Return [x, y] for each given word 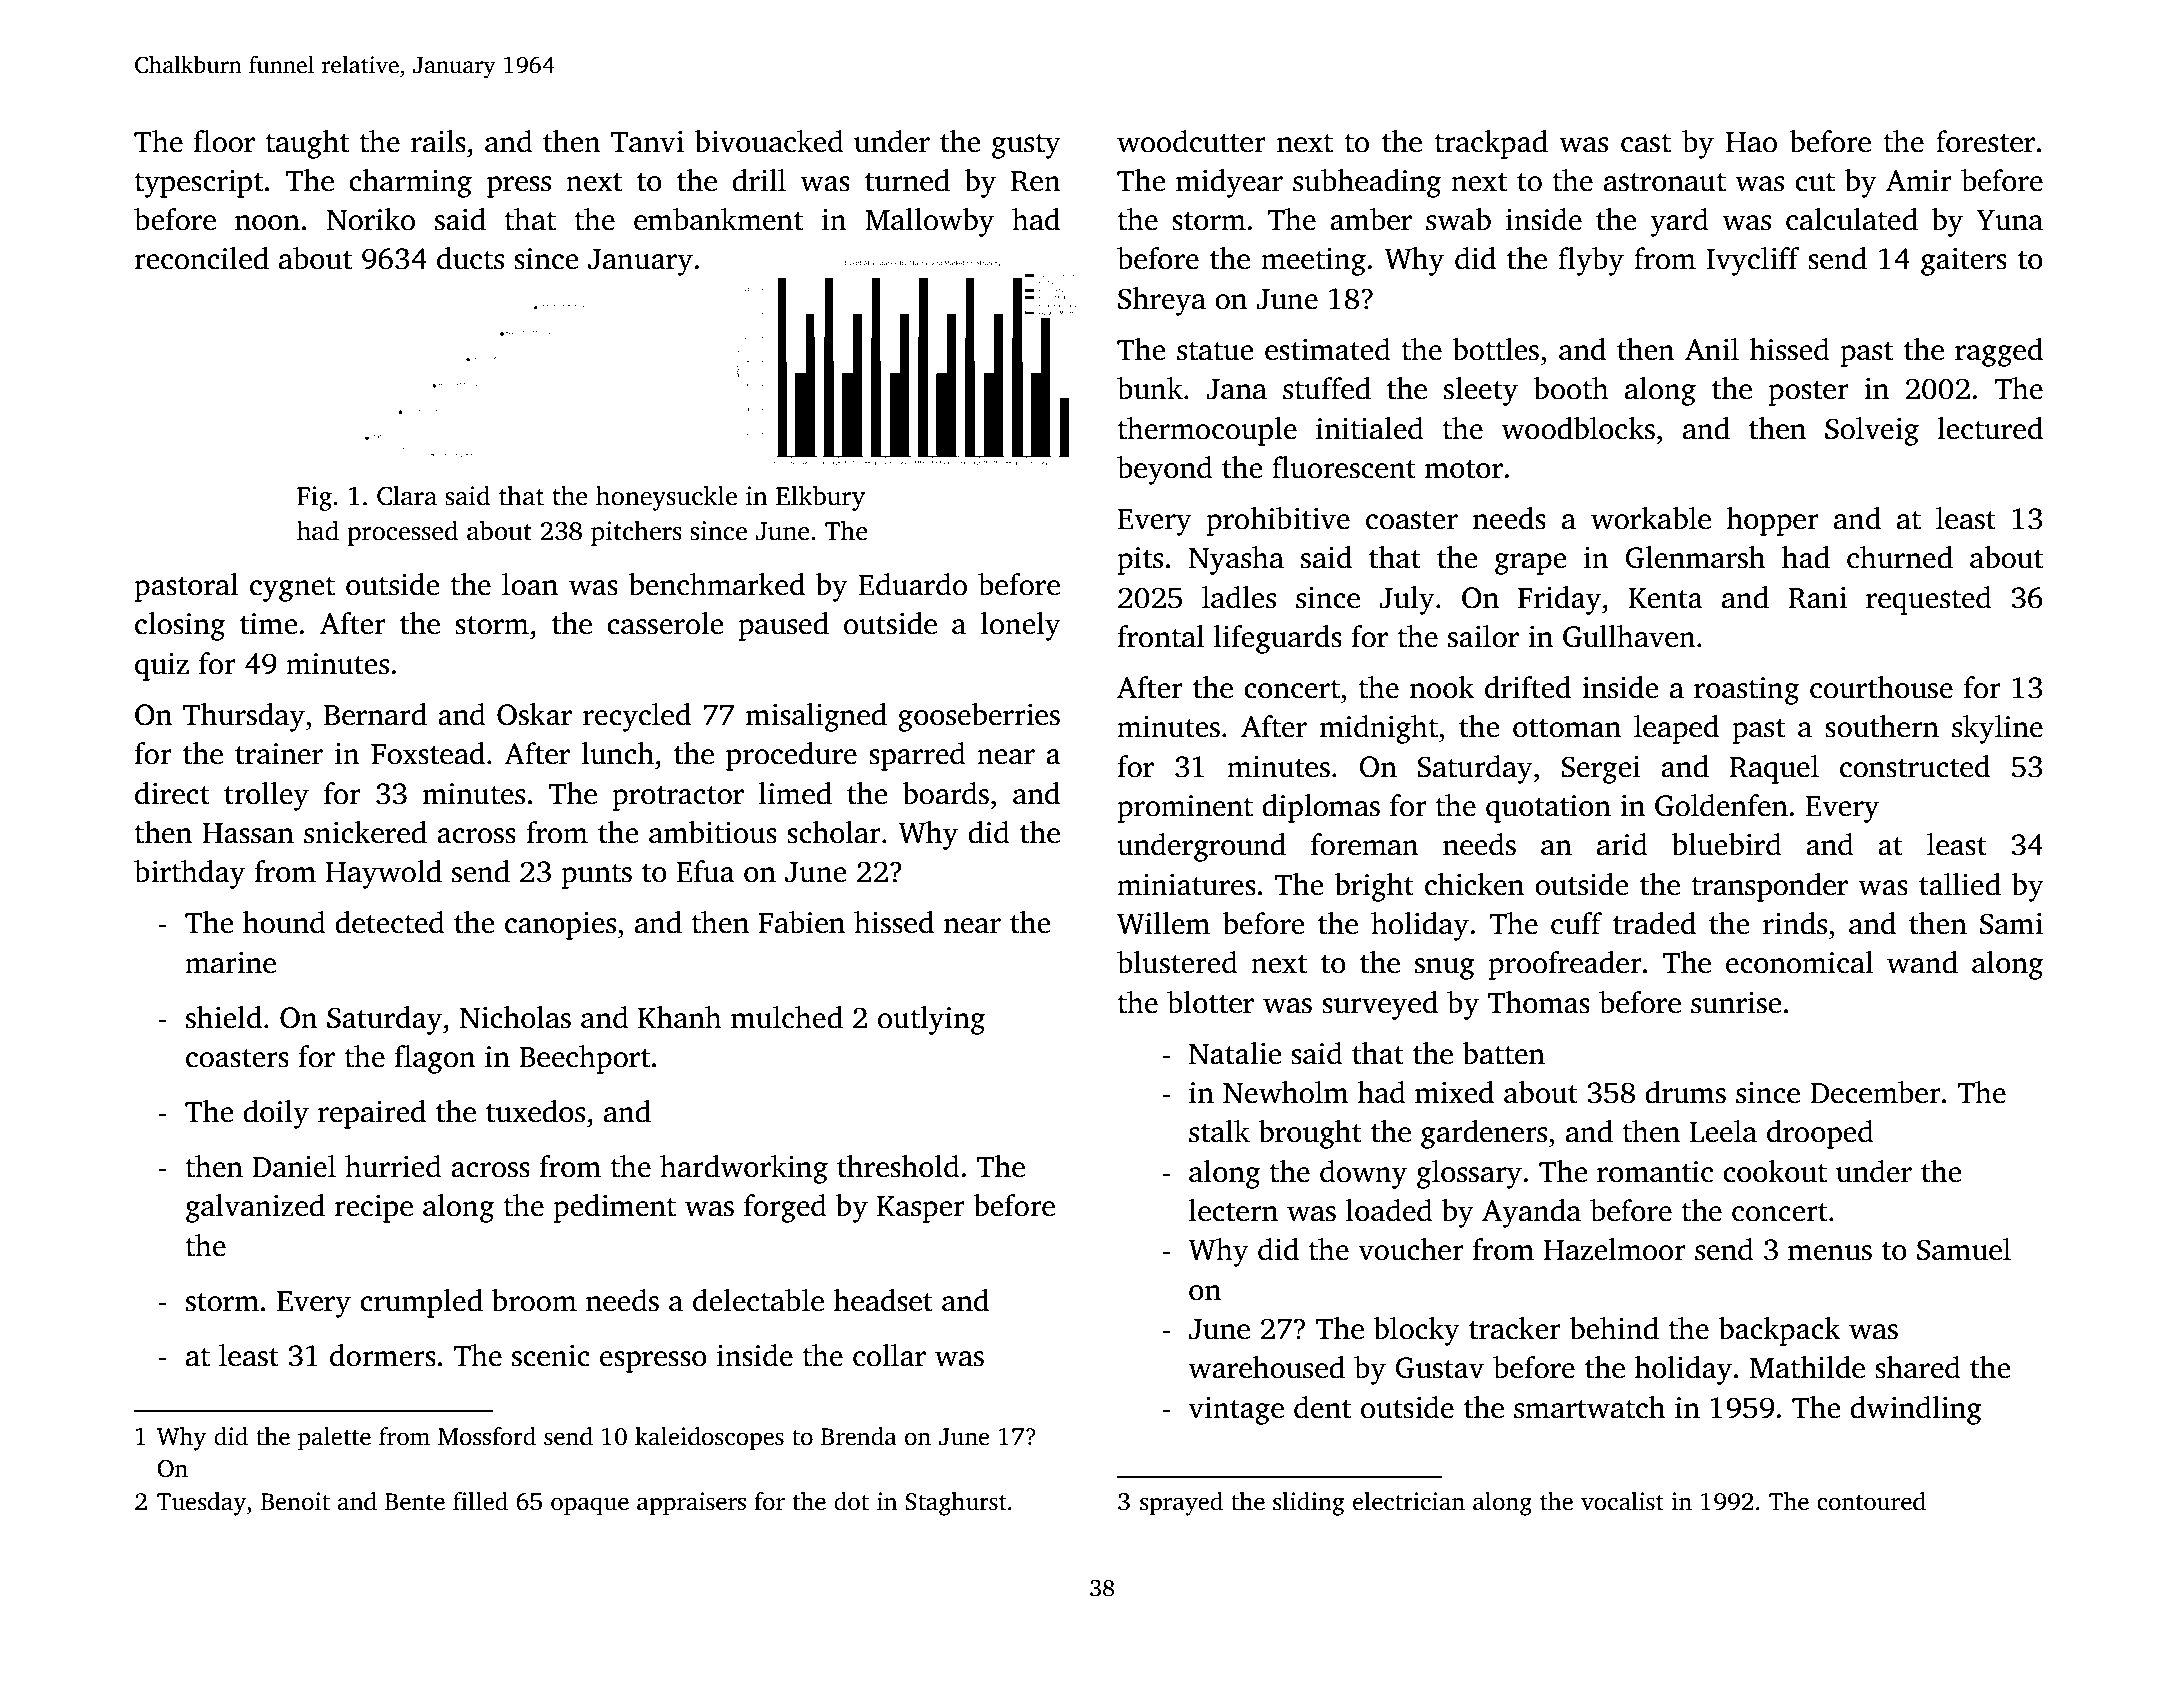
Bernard [375, 714]
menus [1830, 1253]
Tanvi [647, 142]
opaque [590, 1506]
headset [883, 1300]
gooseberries [979, 717]
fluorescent [1344, 467]
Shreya [1162, 301]
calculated [1852, 219]
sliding [1309, 1504]
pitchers [636, 533]
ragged [1999, 352]
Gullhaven [1629, 636]
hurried [393, 1166]
